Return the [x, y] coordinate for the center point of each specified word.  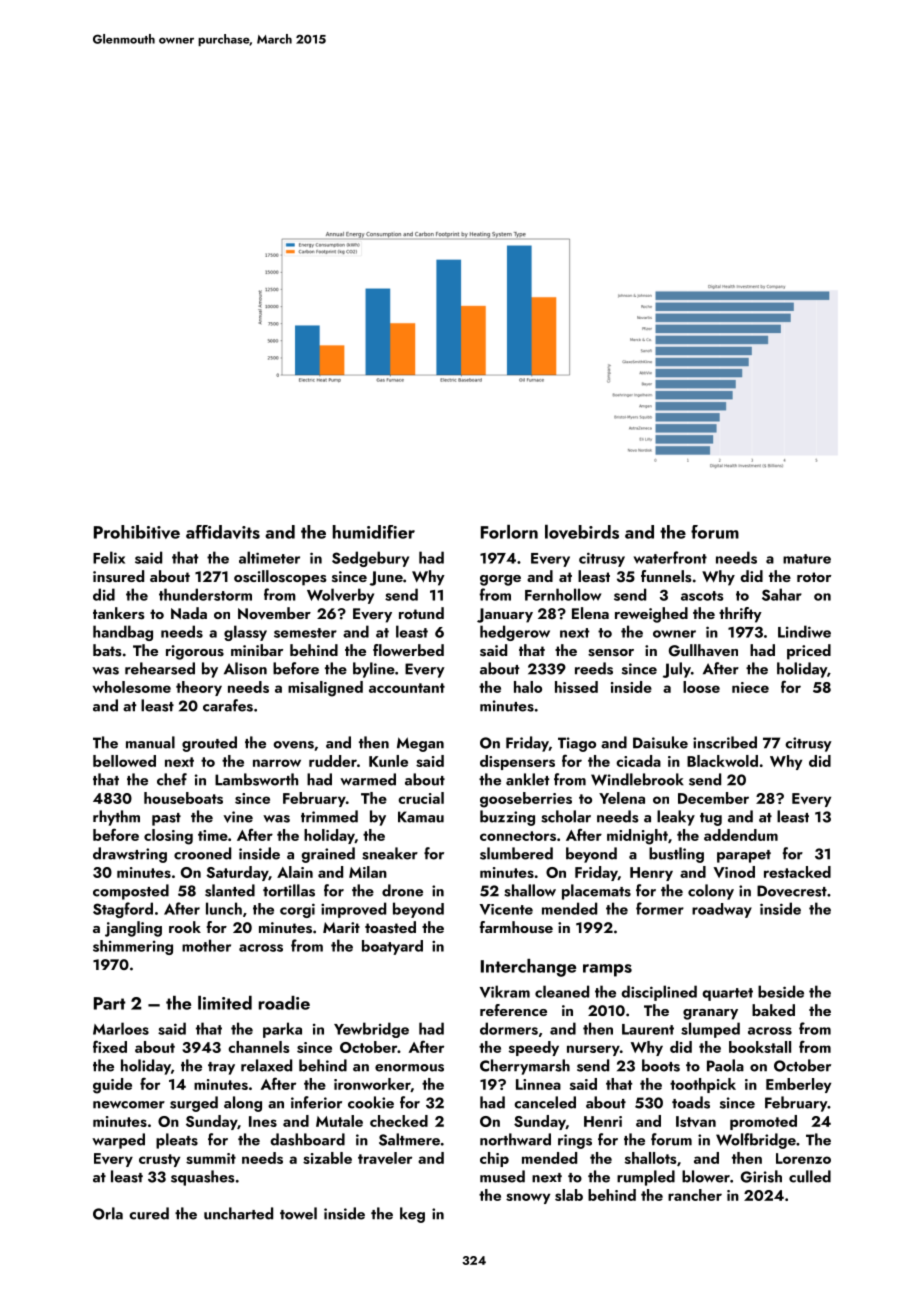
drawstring [130, 855]
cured [149, 1213]
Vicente [506, 909]
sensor [611, 653]
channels [259, 1047]
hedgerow [515, 633]
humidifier [374, 532]
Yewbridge [371, 1030]
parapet [744, 856]
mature [807, 559]
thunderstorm [205, 594]
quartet [728, 994]
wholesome [131, 687]
